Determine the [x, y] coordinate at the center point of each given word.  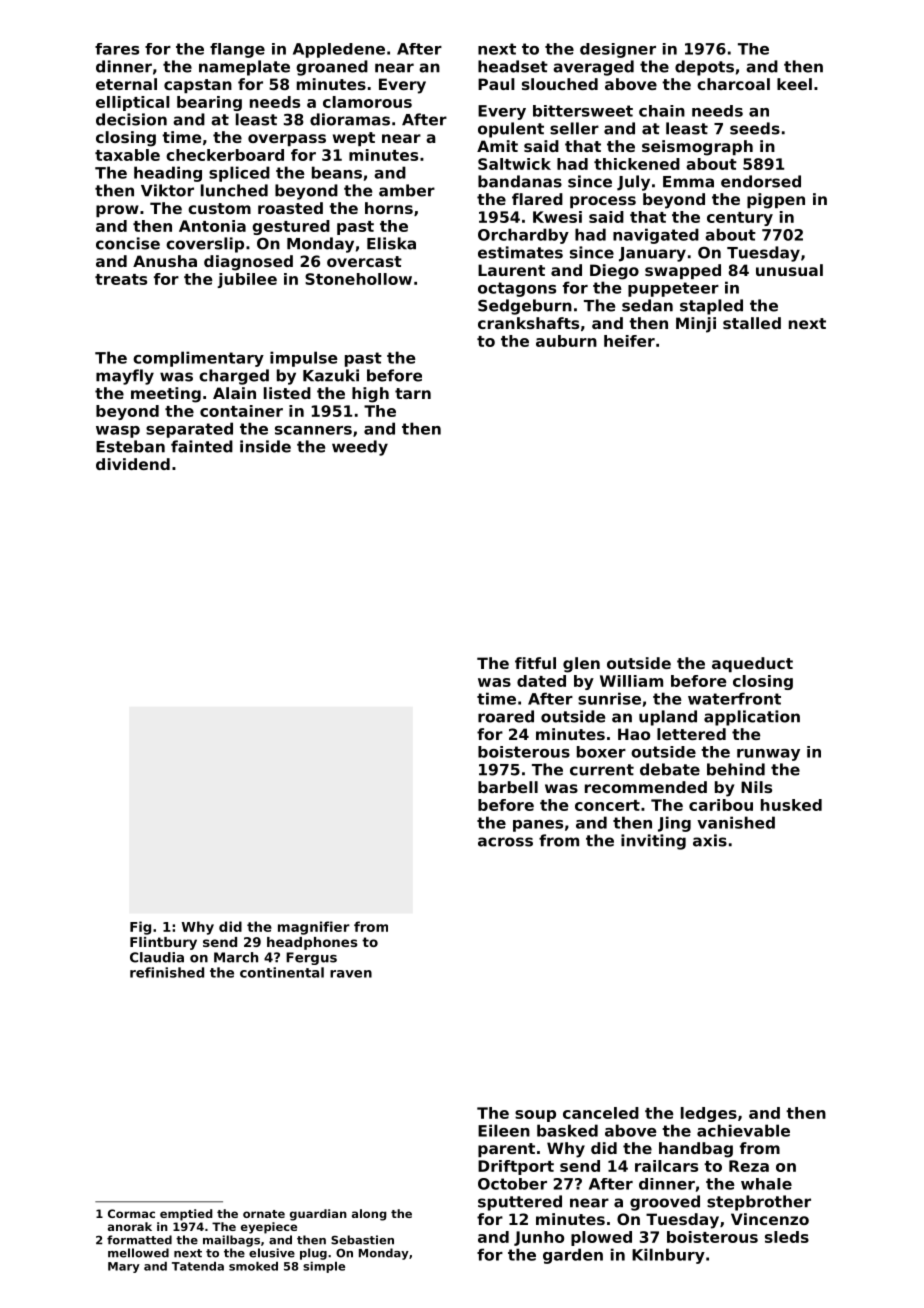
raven [351, 974]
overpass [287, 140]
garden [573, 1256]
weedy [360, 448]
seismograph [697, 148]
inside [265, 446]
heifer [629, 341]
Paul [496, 84]
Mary [124, 1267]
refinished [167, 972]
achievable [743, 1130]
